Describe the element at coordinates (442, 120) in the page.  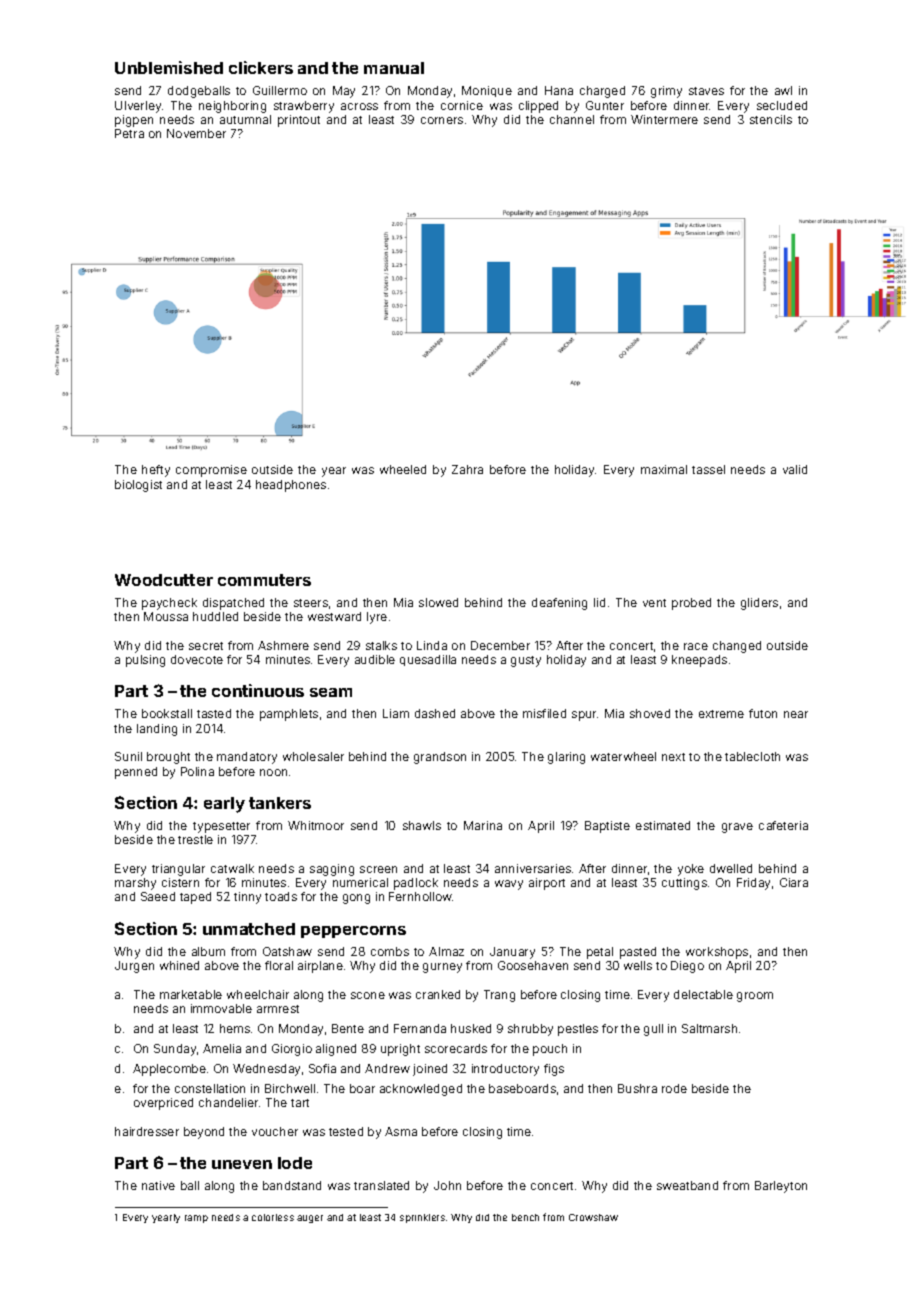
I see `corners` at that location.
